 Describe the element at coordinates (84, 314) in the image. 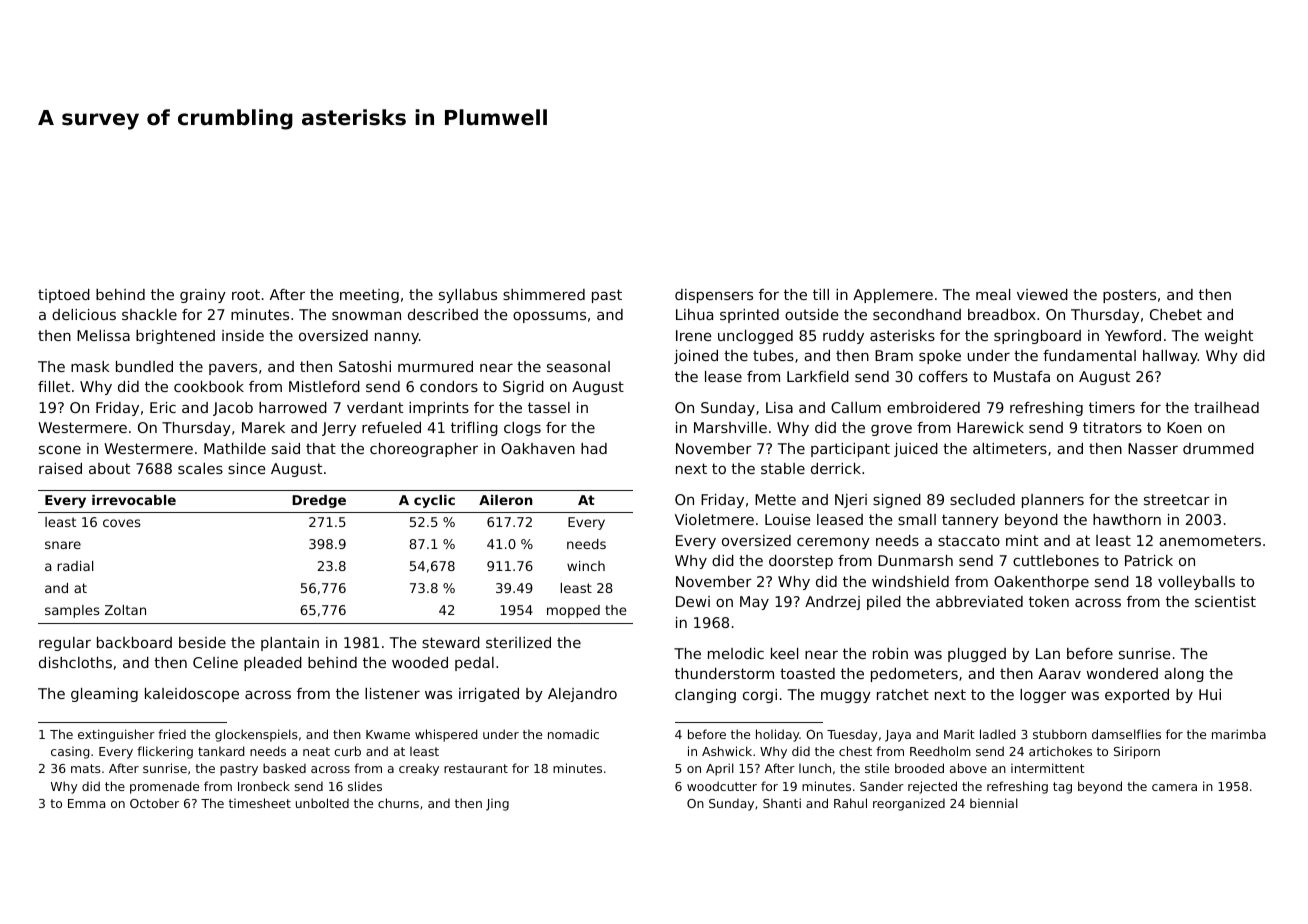

I see `delicious` at that location.
